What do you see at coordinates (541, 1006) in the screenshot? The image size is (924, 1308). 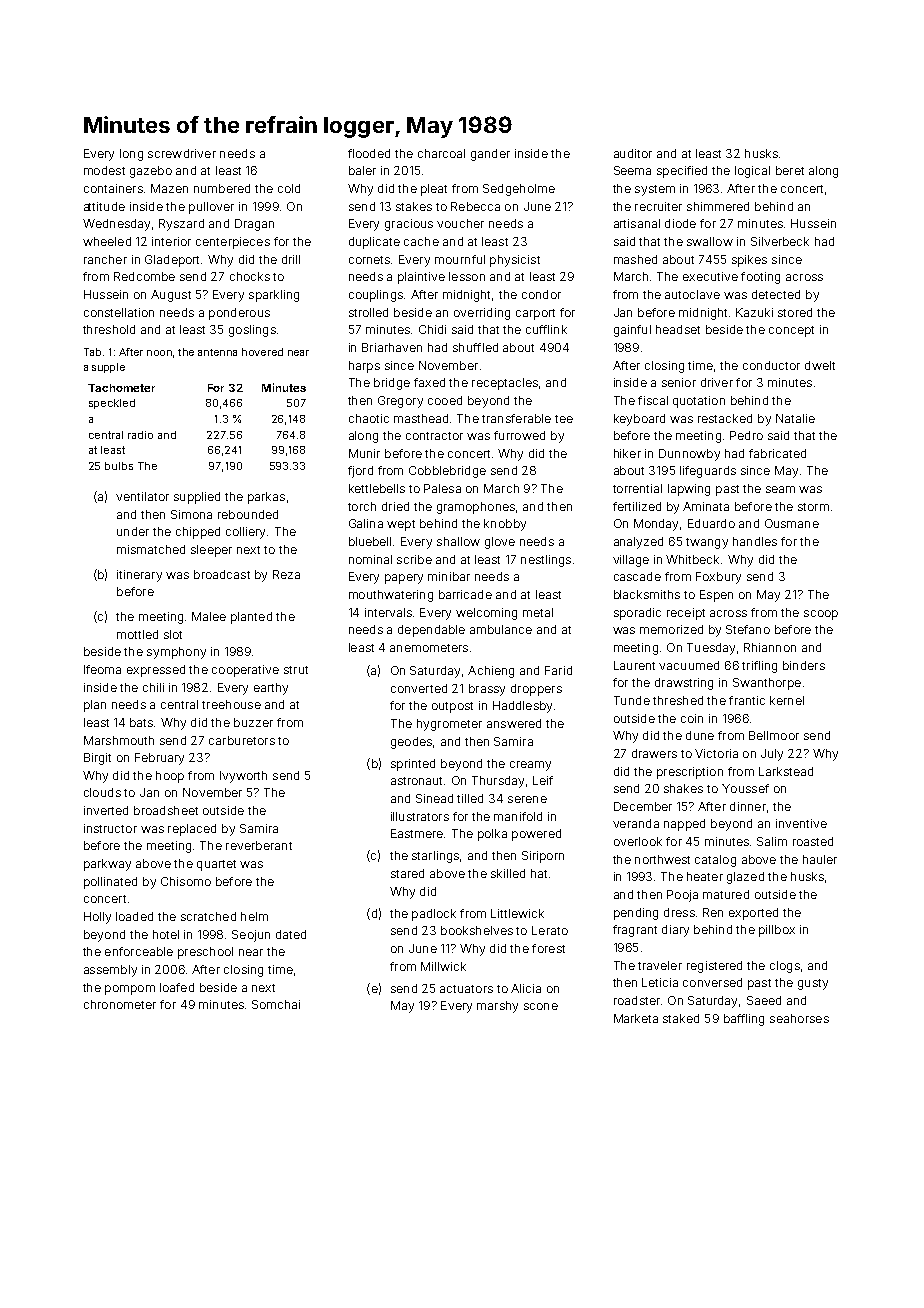 I see `scone` at bounding box center [541, 1006].
